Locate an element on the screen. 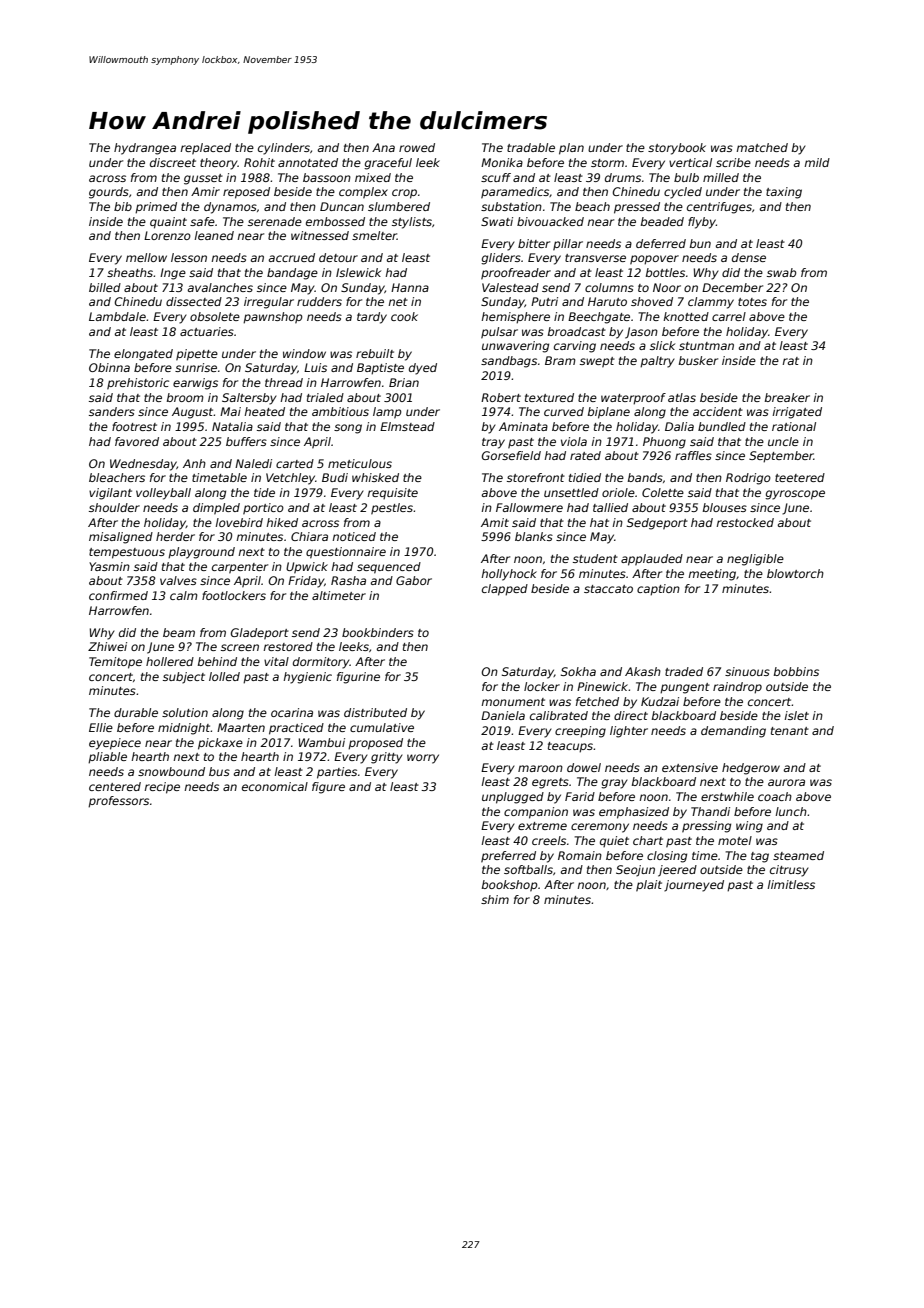  matched is located at coordinates (762, 147).
